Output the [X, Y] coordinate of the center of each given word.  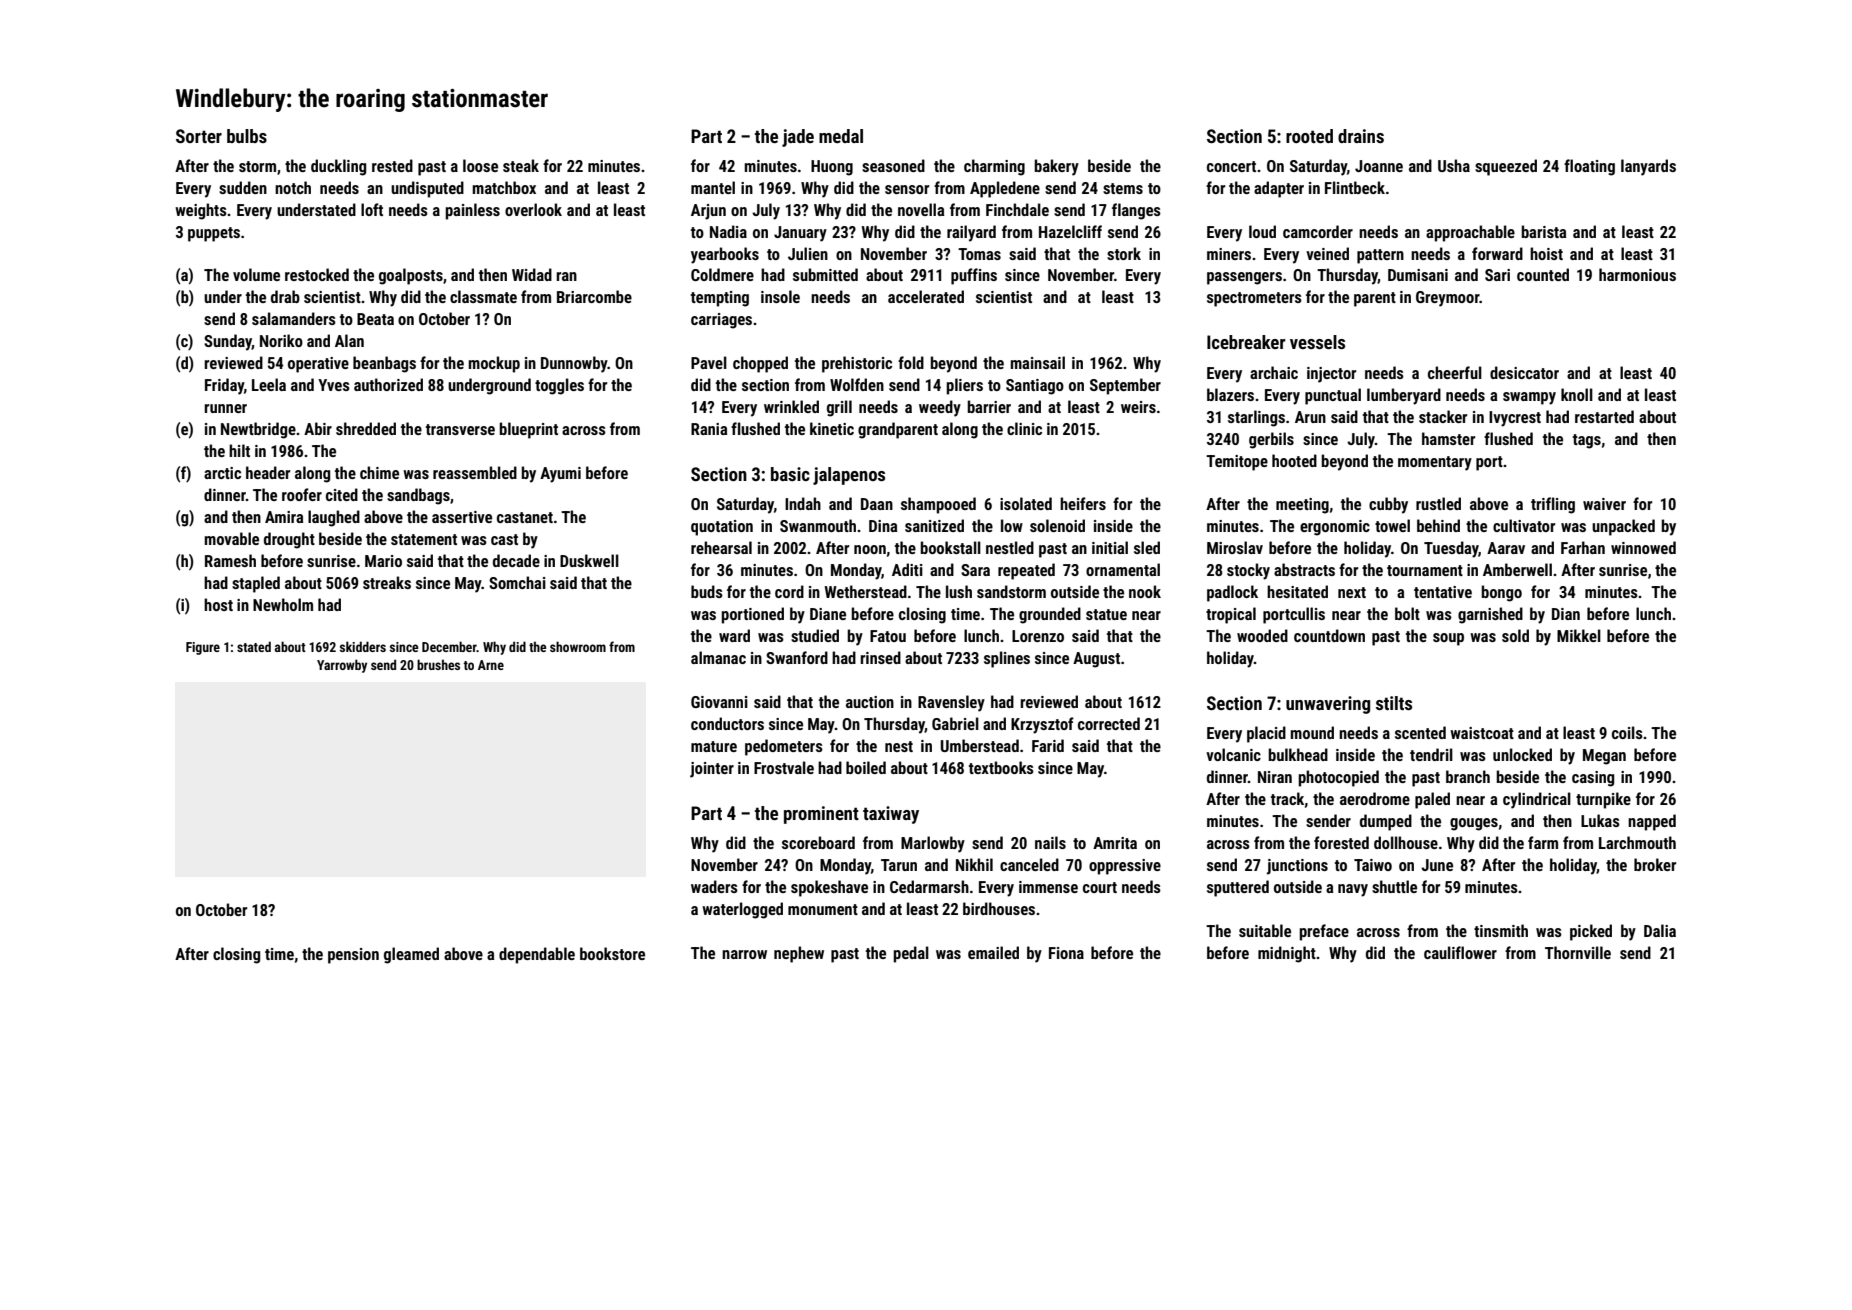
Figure [203, 648]
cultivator [1524, 525]
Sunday [228, 342]
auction [870, 702]
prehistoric [857, 364]
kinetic [832, 428]
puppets [214, 234]
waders [714, 886]
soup [1448, 639]
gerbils [1271, 440]
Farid [1048, 745]
